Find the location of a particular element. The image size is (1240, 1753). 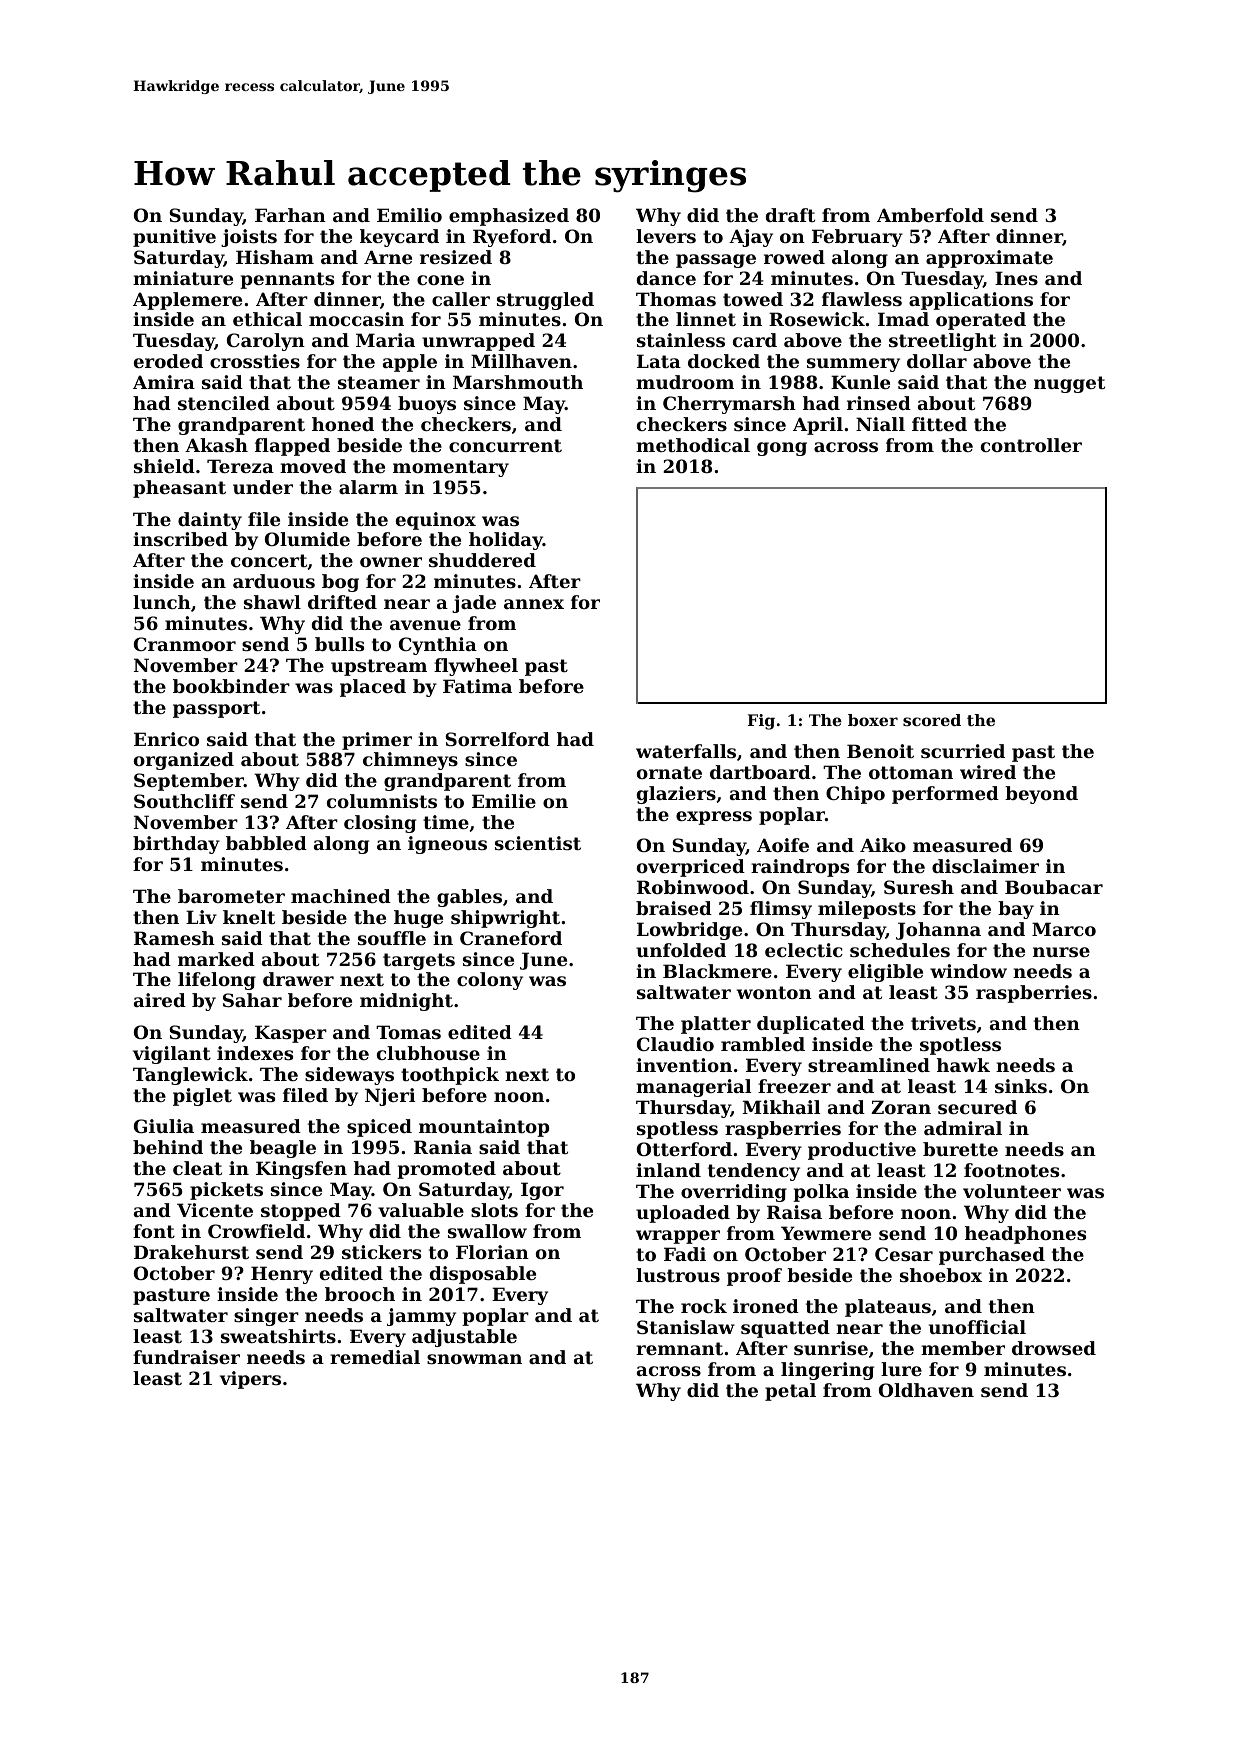

Henry is located at coordinates (282, 1275).
